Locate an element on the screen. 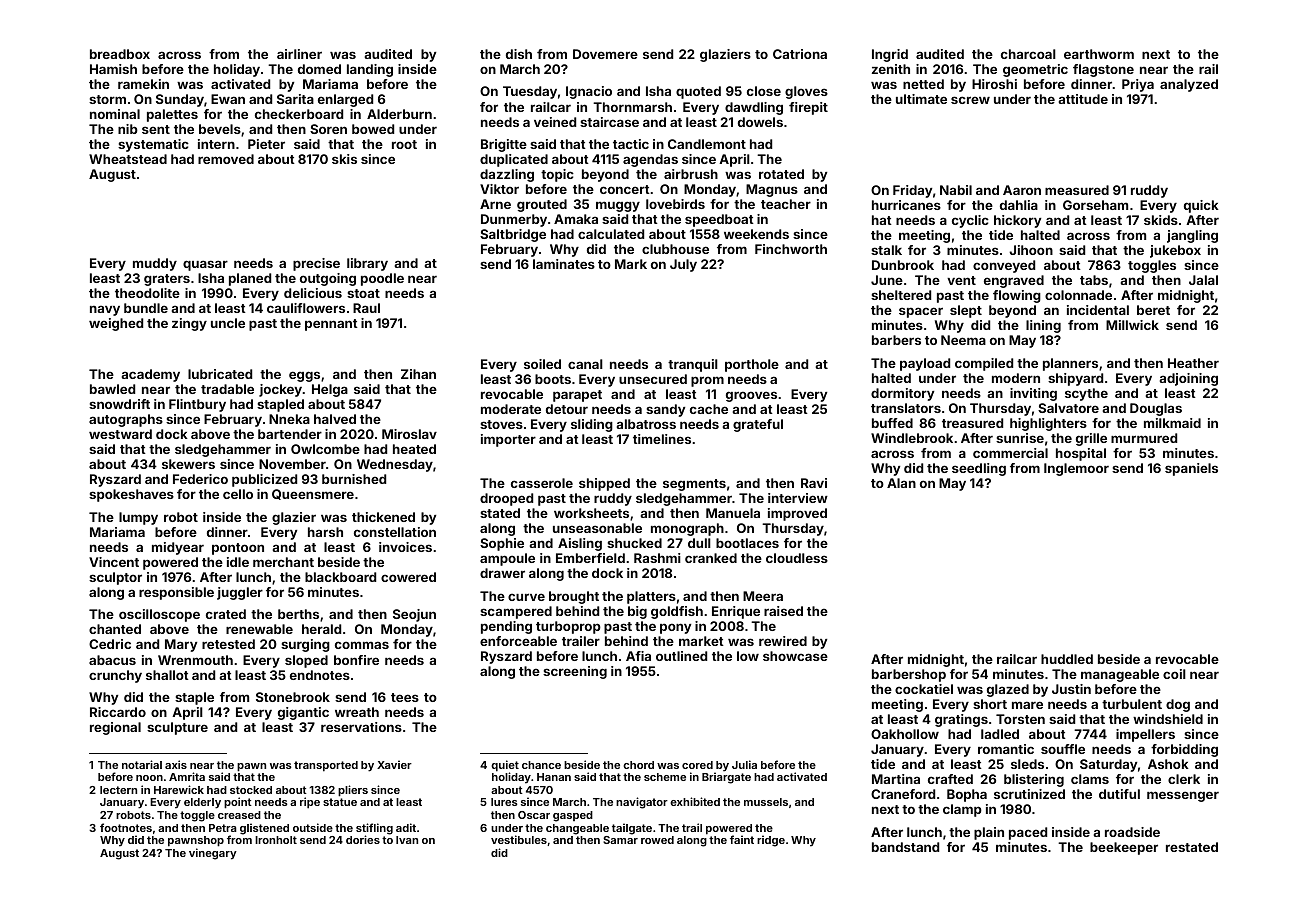 Image resolution: width=1308 pixels, height=924 pixels. hurricanes is located at coordinates (906, 205).
